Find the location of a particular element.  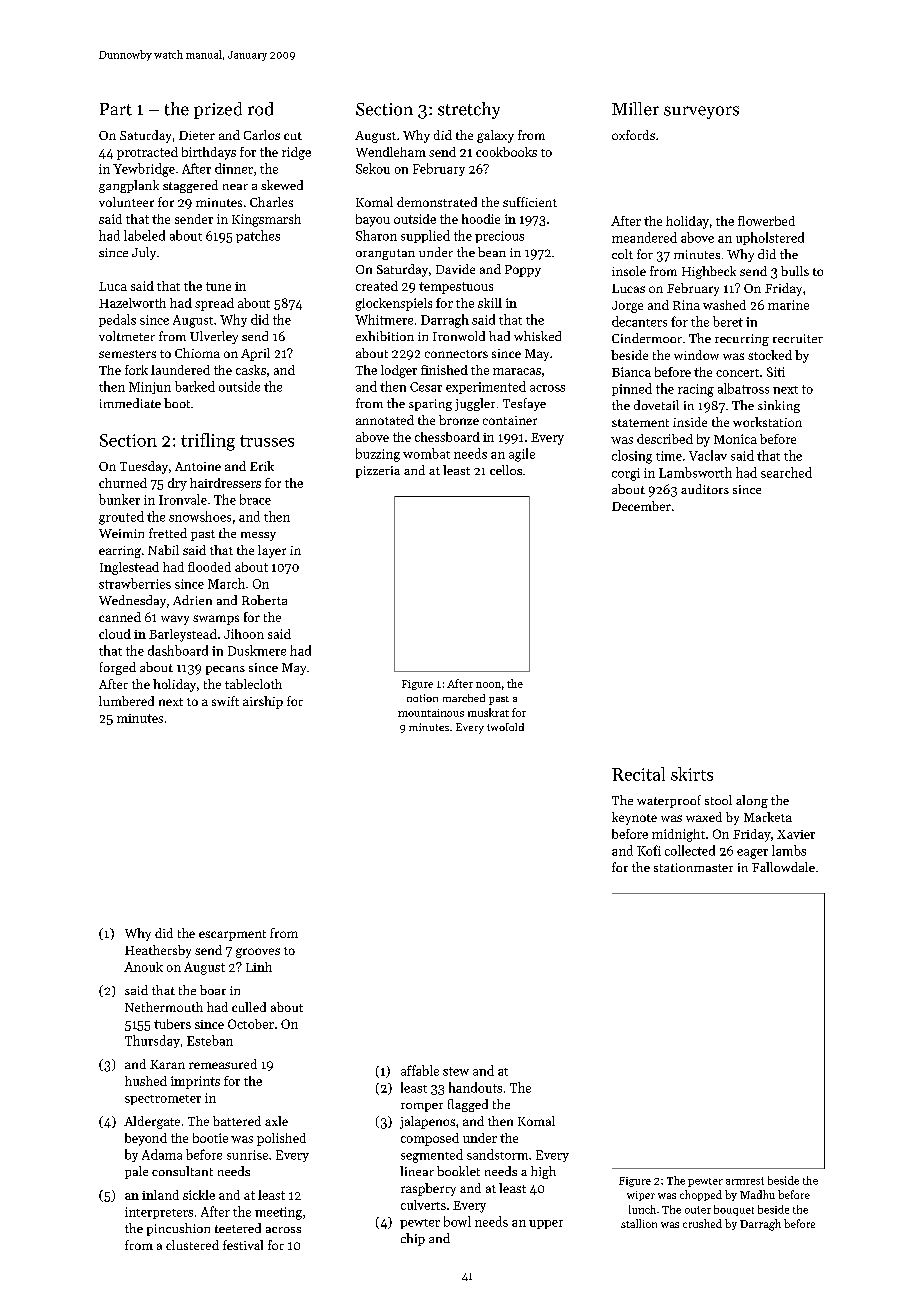

sandstorm is located at coordinates (497, 1154).
